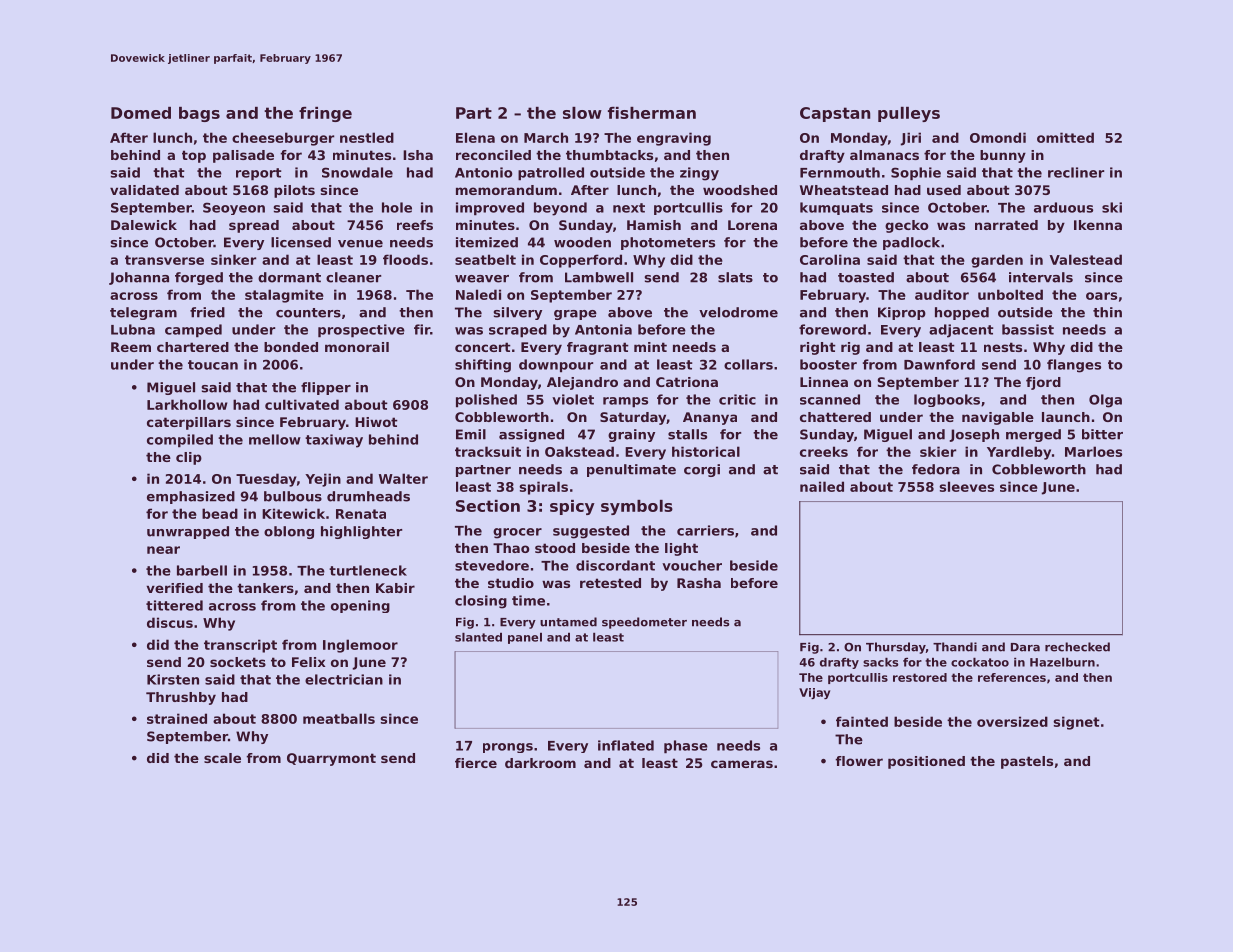  What do you see at coordinates (222, 758) in the page?
I see `scale` at bounding box center [222, 758].
